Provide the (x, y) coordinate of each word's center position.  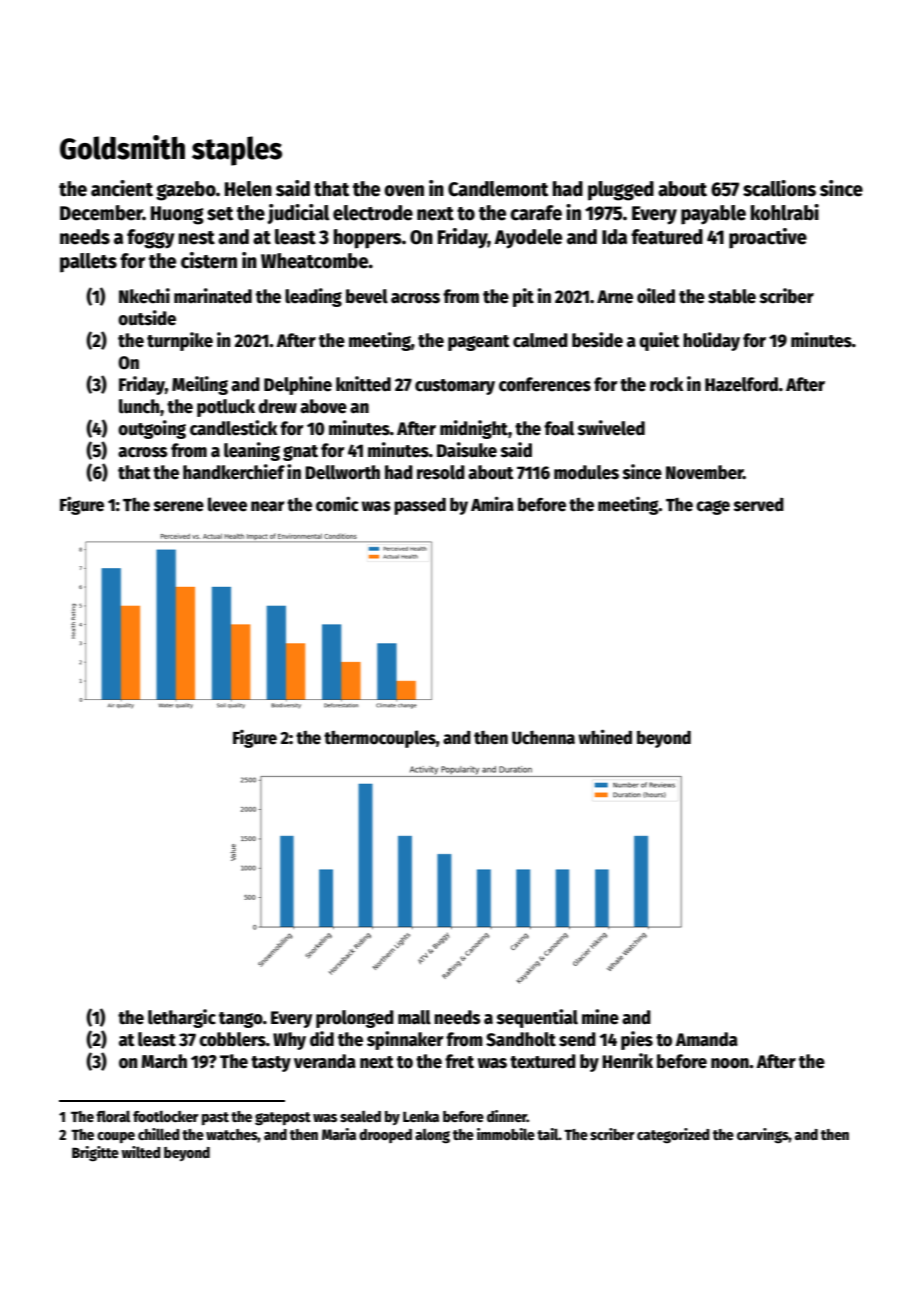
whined (605, 737)
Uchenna (543, 738)
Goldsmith (122, 147)
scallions (779, 188)
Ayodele (528, 239)
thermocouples (380, 739)
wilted (141, 1152)
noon (730, 1063)
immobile (506, 1134)
